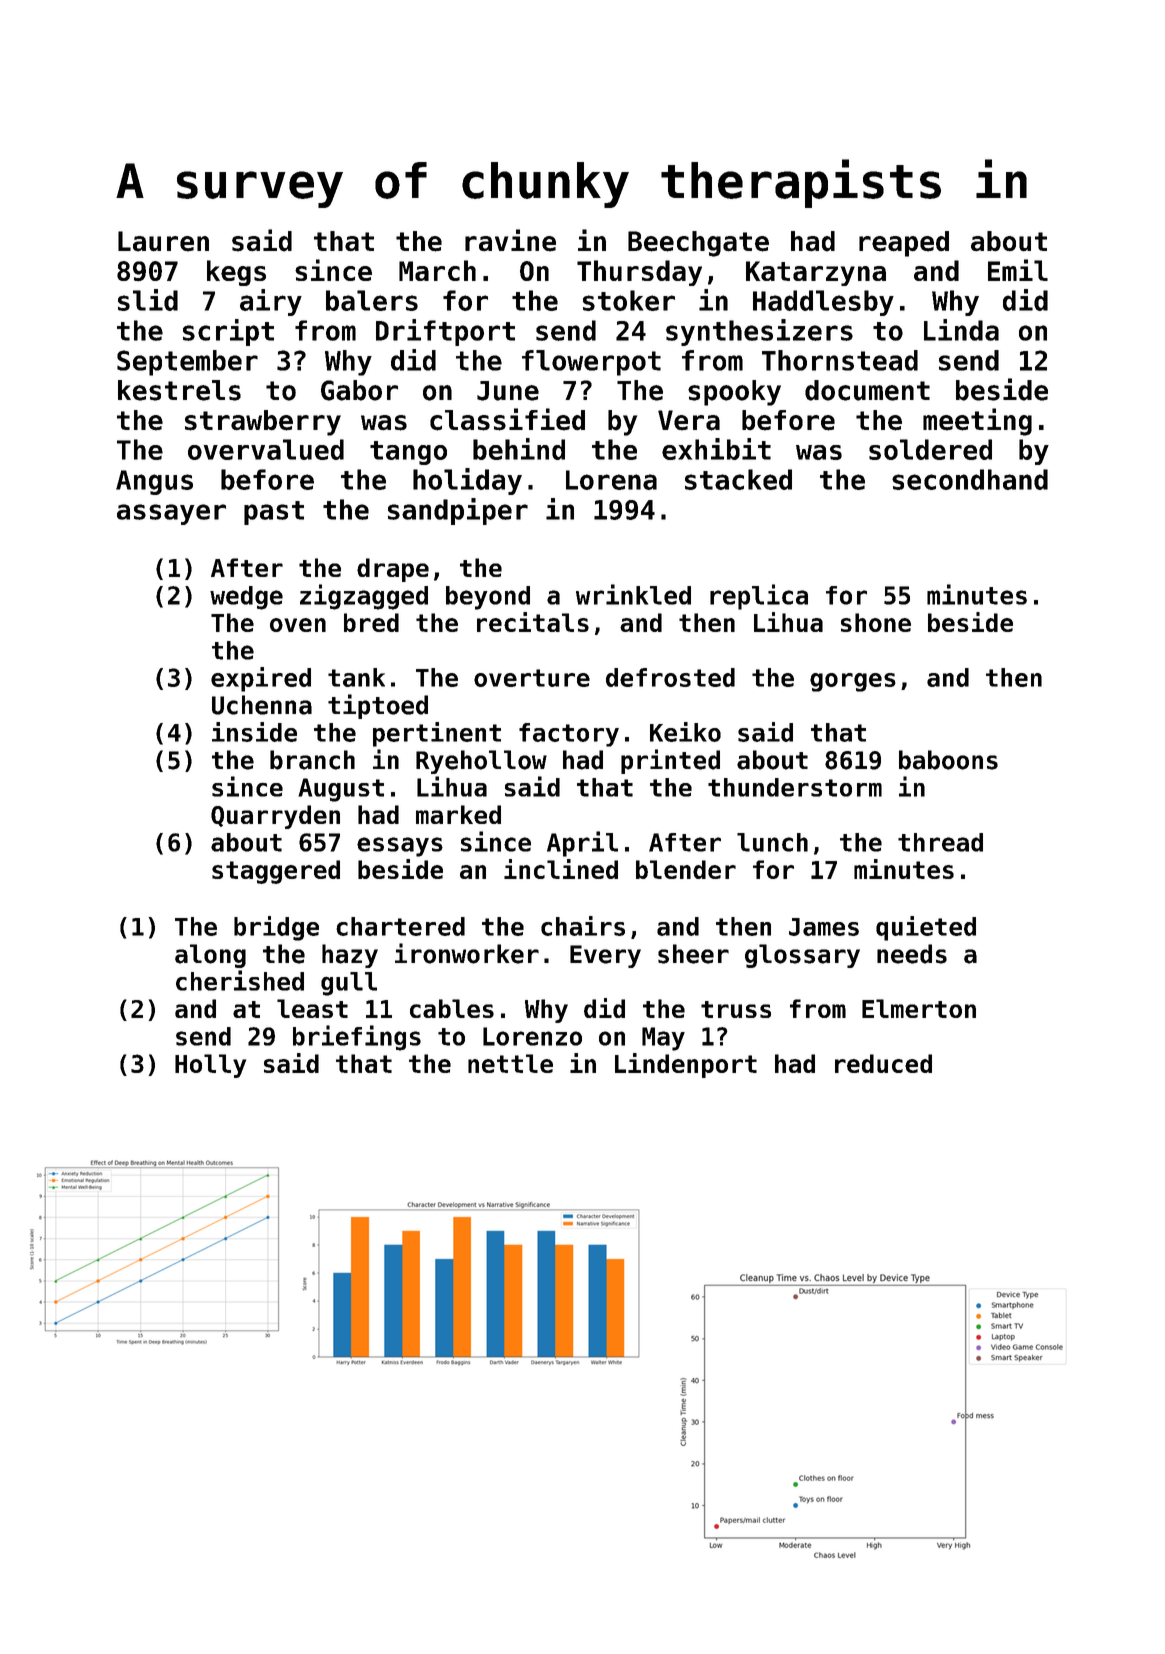 The height and width of the page is (1654, 1165). What do you see at coordinates (488, 598) in the page?
I see `beyond` at bounding box center [488, 598].
